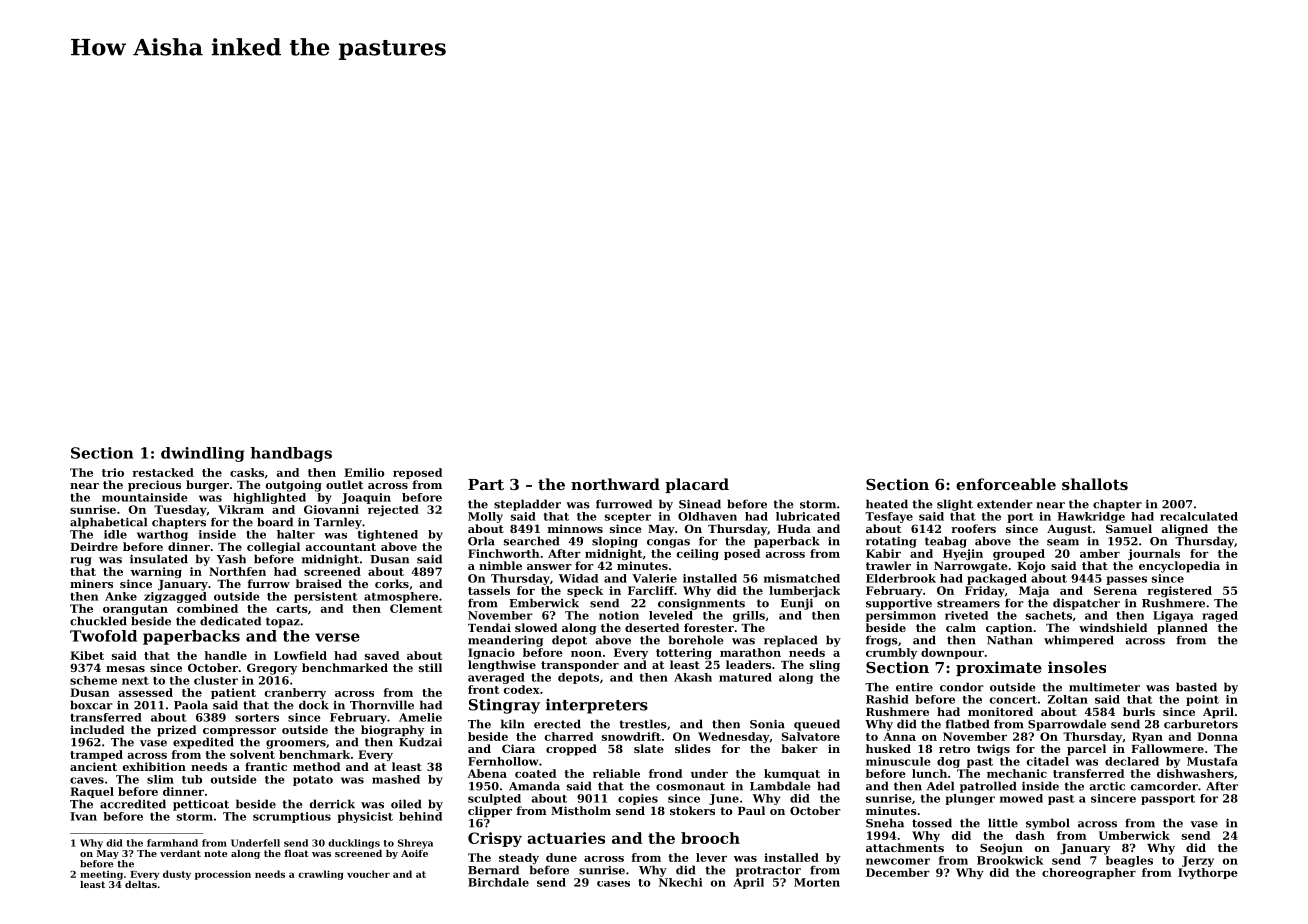 Image resolution: width=1308 pixels, height=924 pixels. What do you see at coordinates (968, 603) in the screenshot?
I see `streamers` at bounding box center [968, 603].
